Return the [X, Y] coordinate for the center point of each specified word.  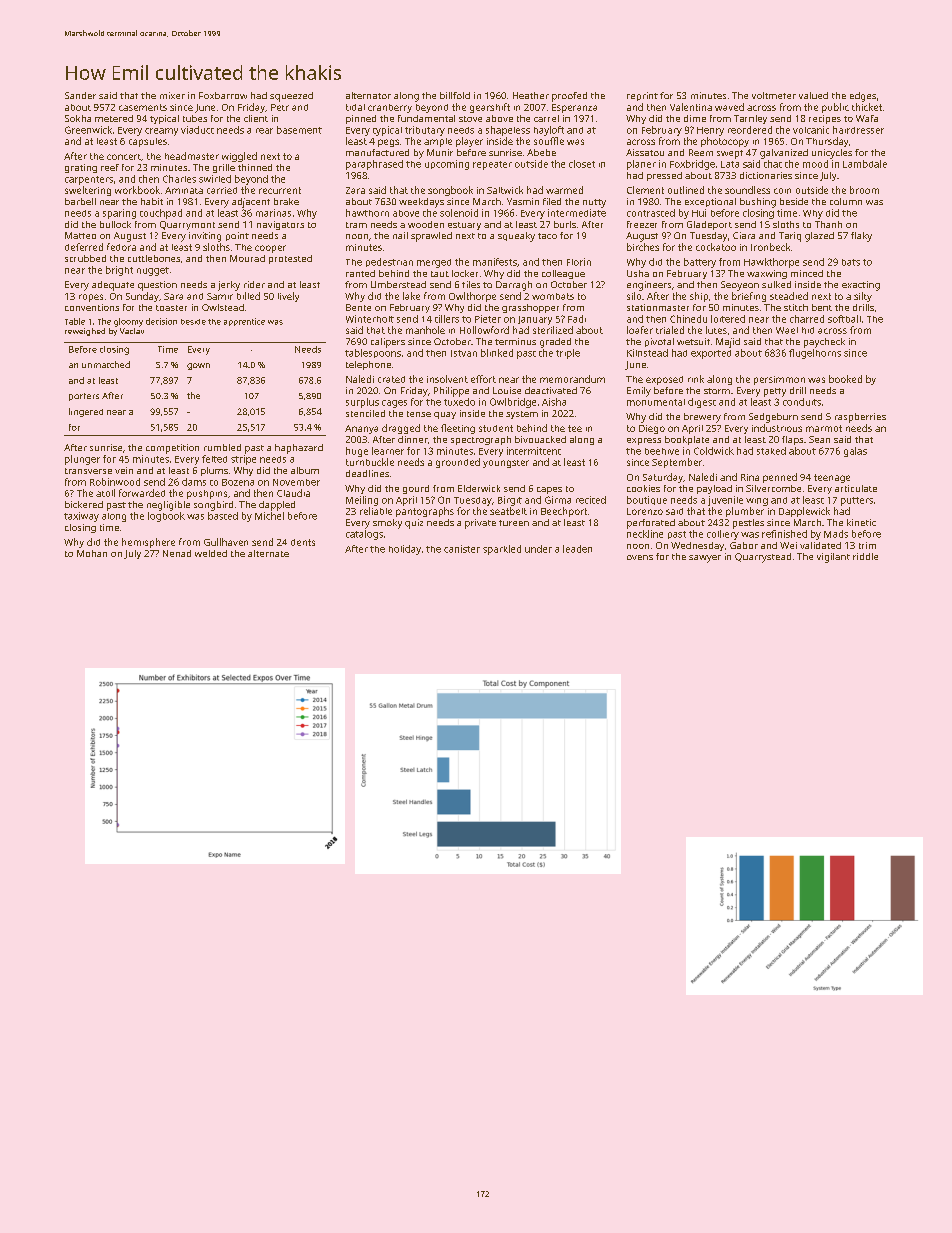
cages [394, 404]
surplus [362, 403]
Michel [269, 516]
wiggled [239, 157]
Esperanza [574, 108]
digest [702, 403]
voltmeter [774, 95]
